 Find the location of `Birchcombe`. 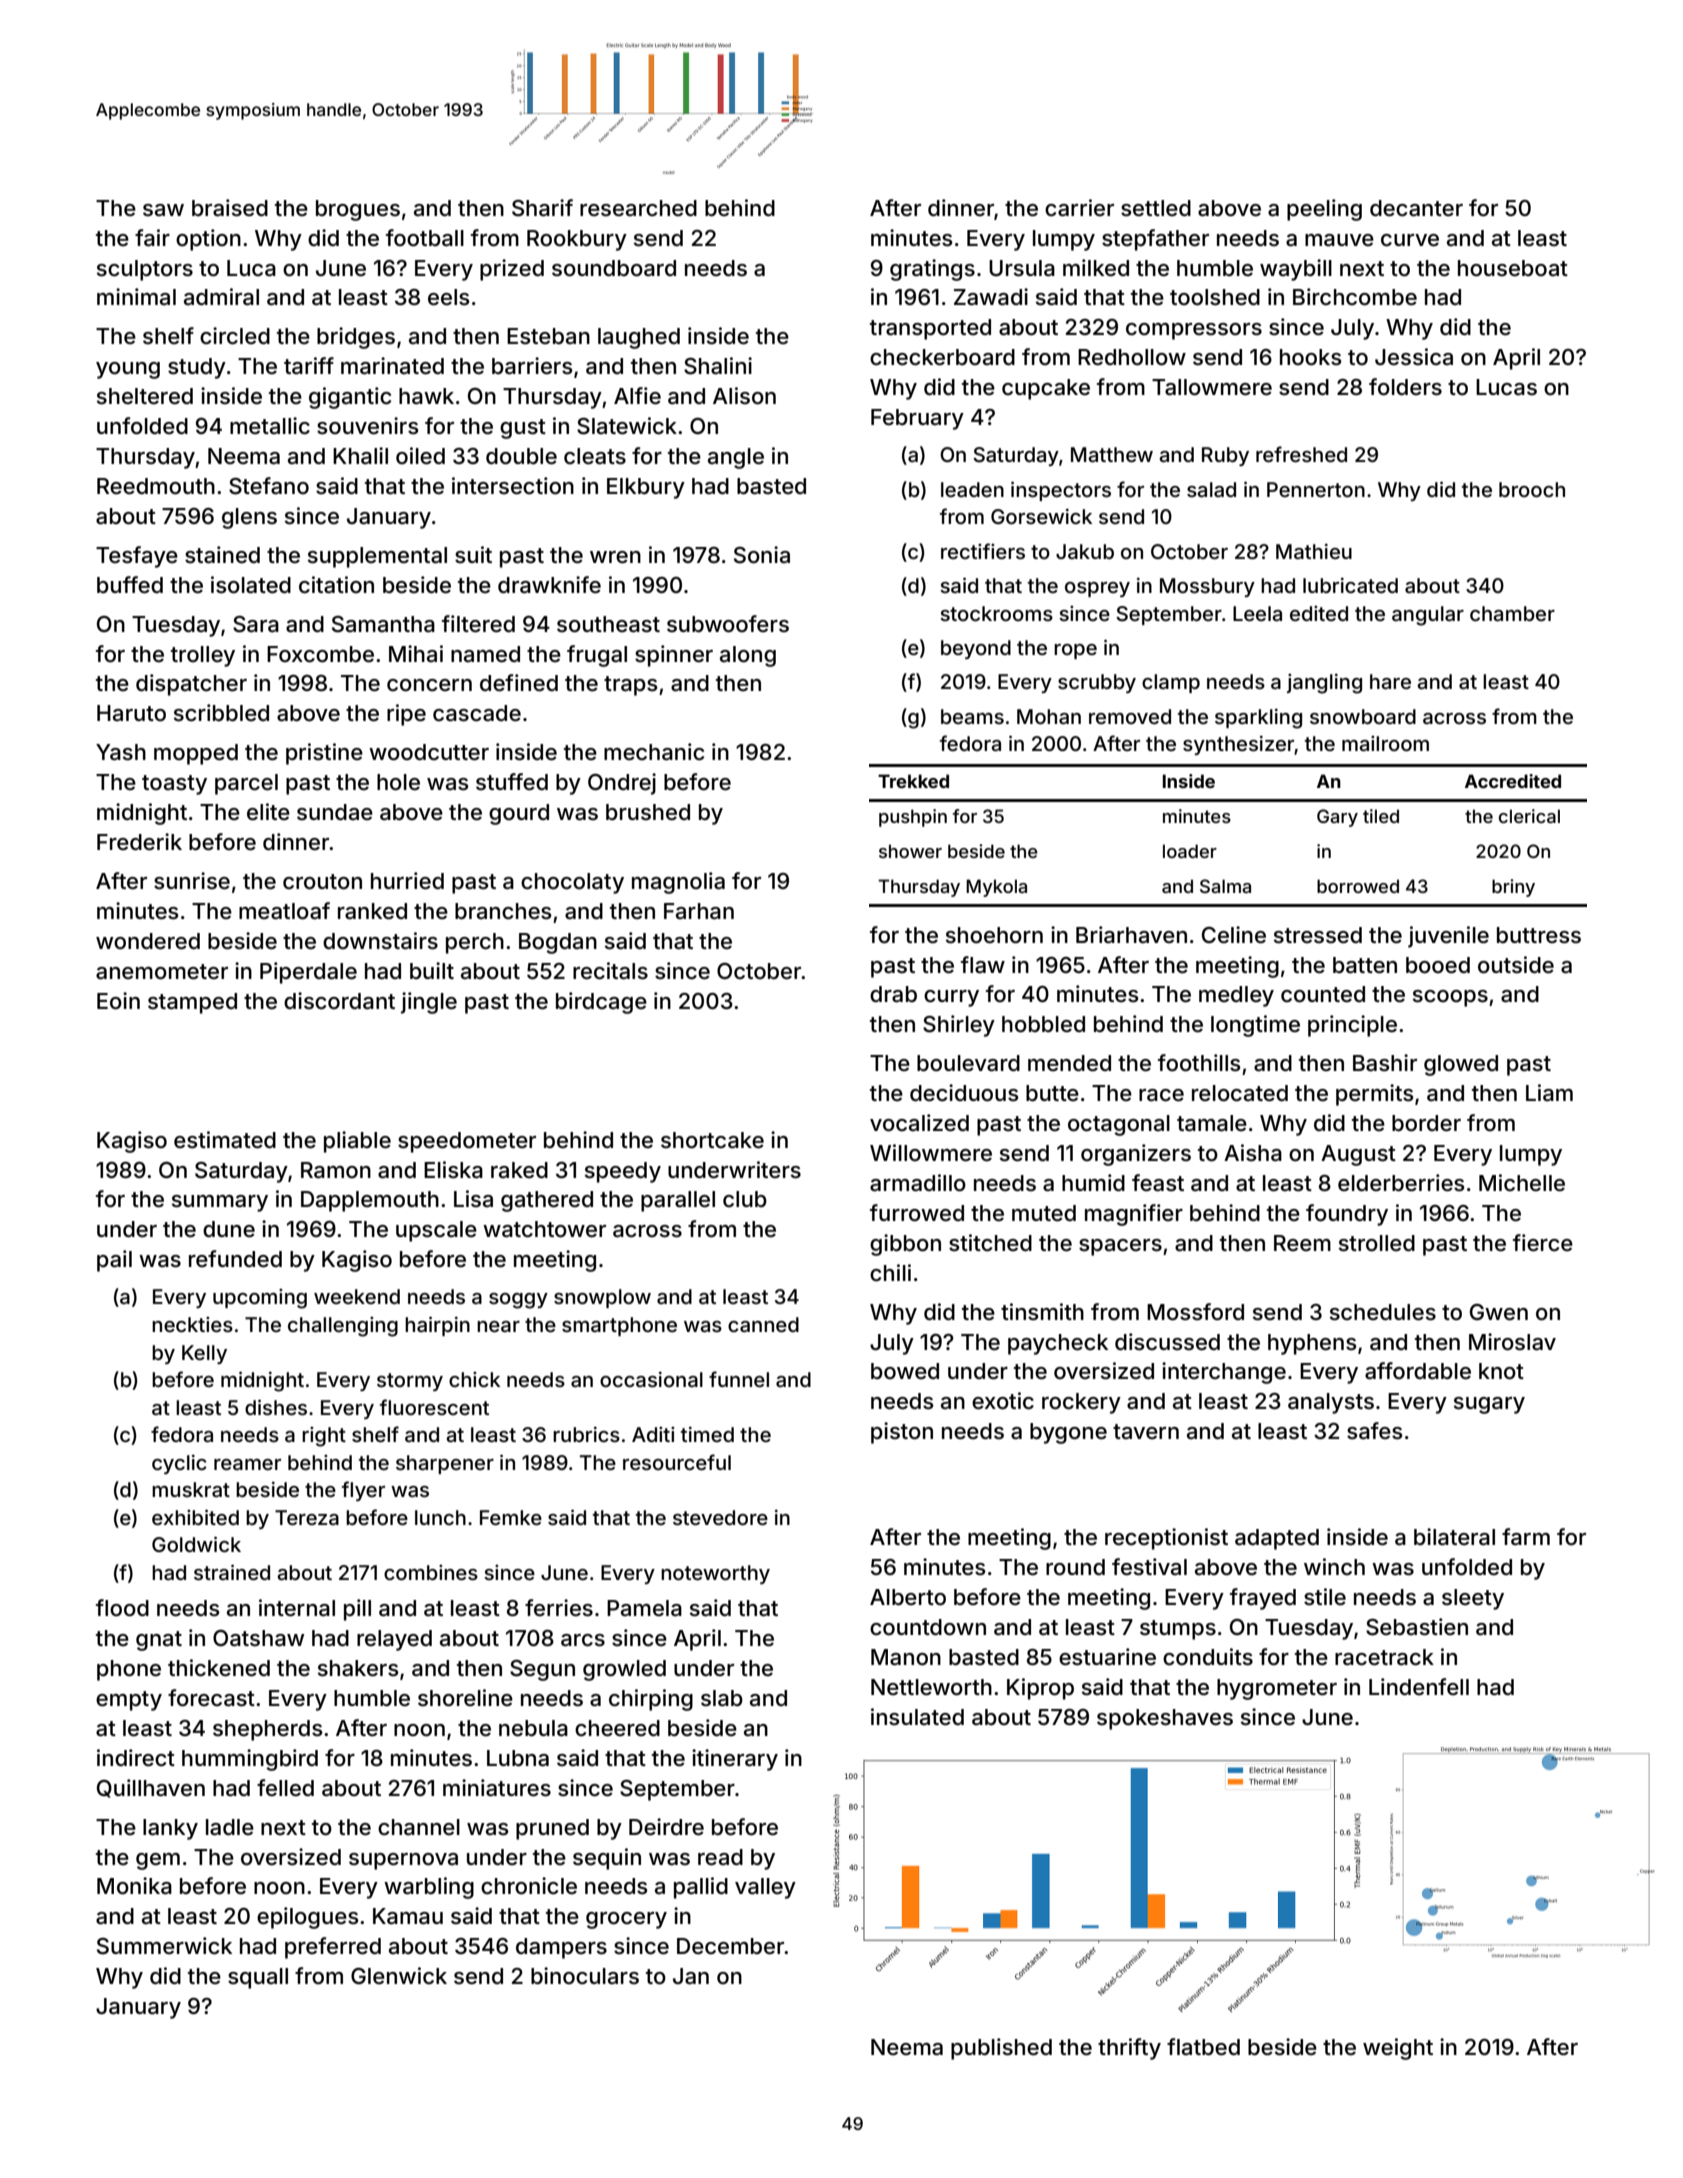

Birchcombe is located at coordinates (1355, 297).
